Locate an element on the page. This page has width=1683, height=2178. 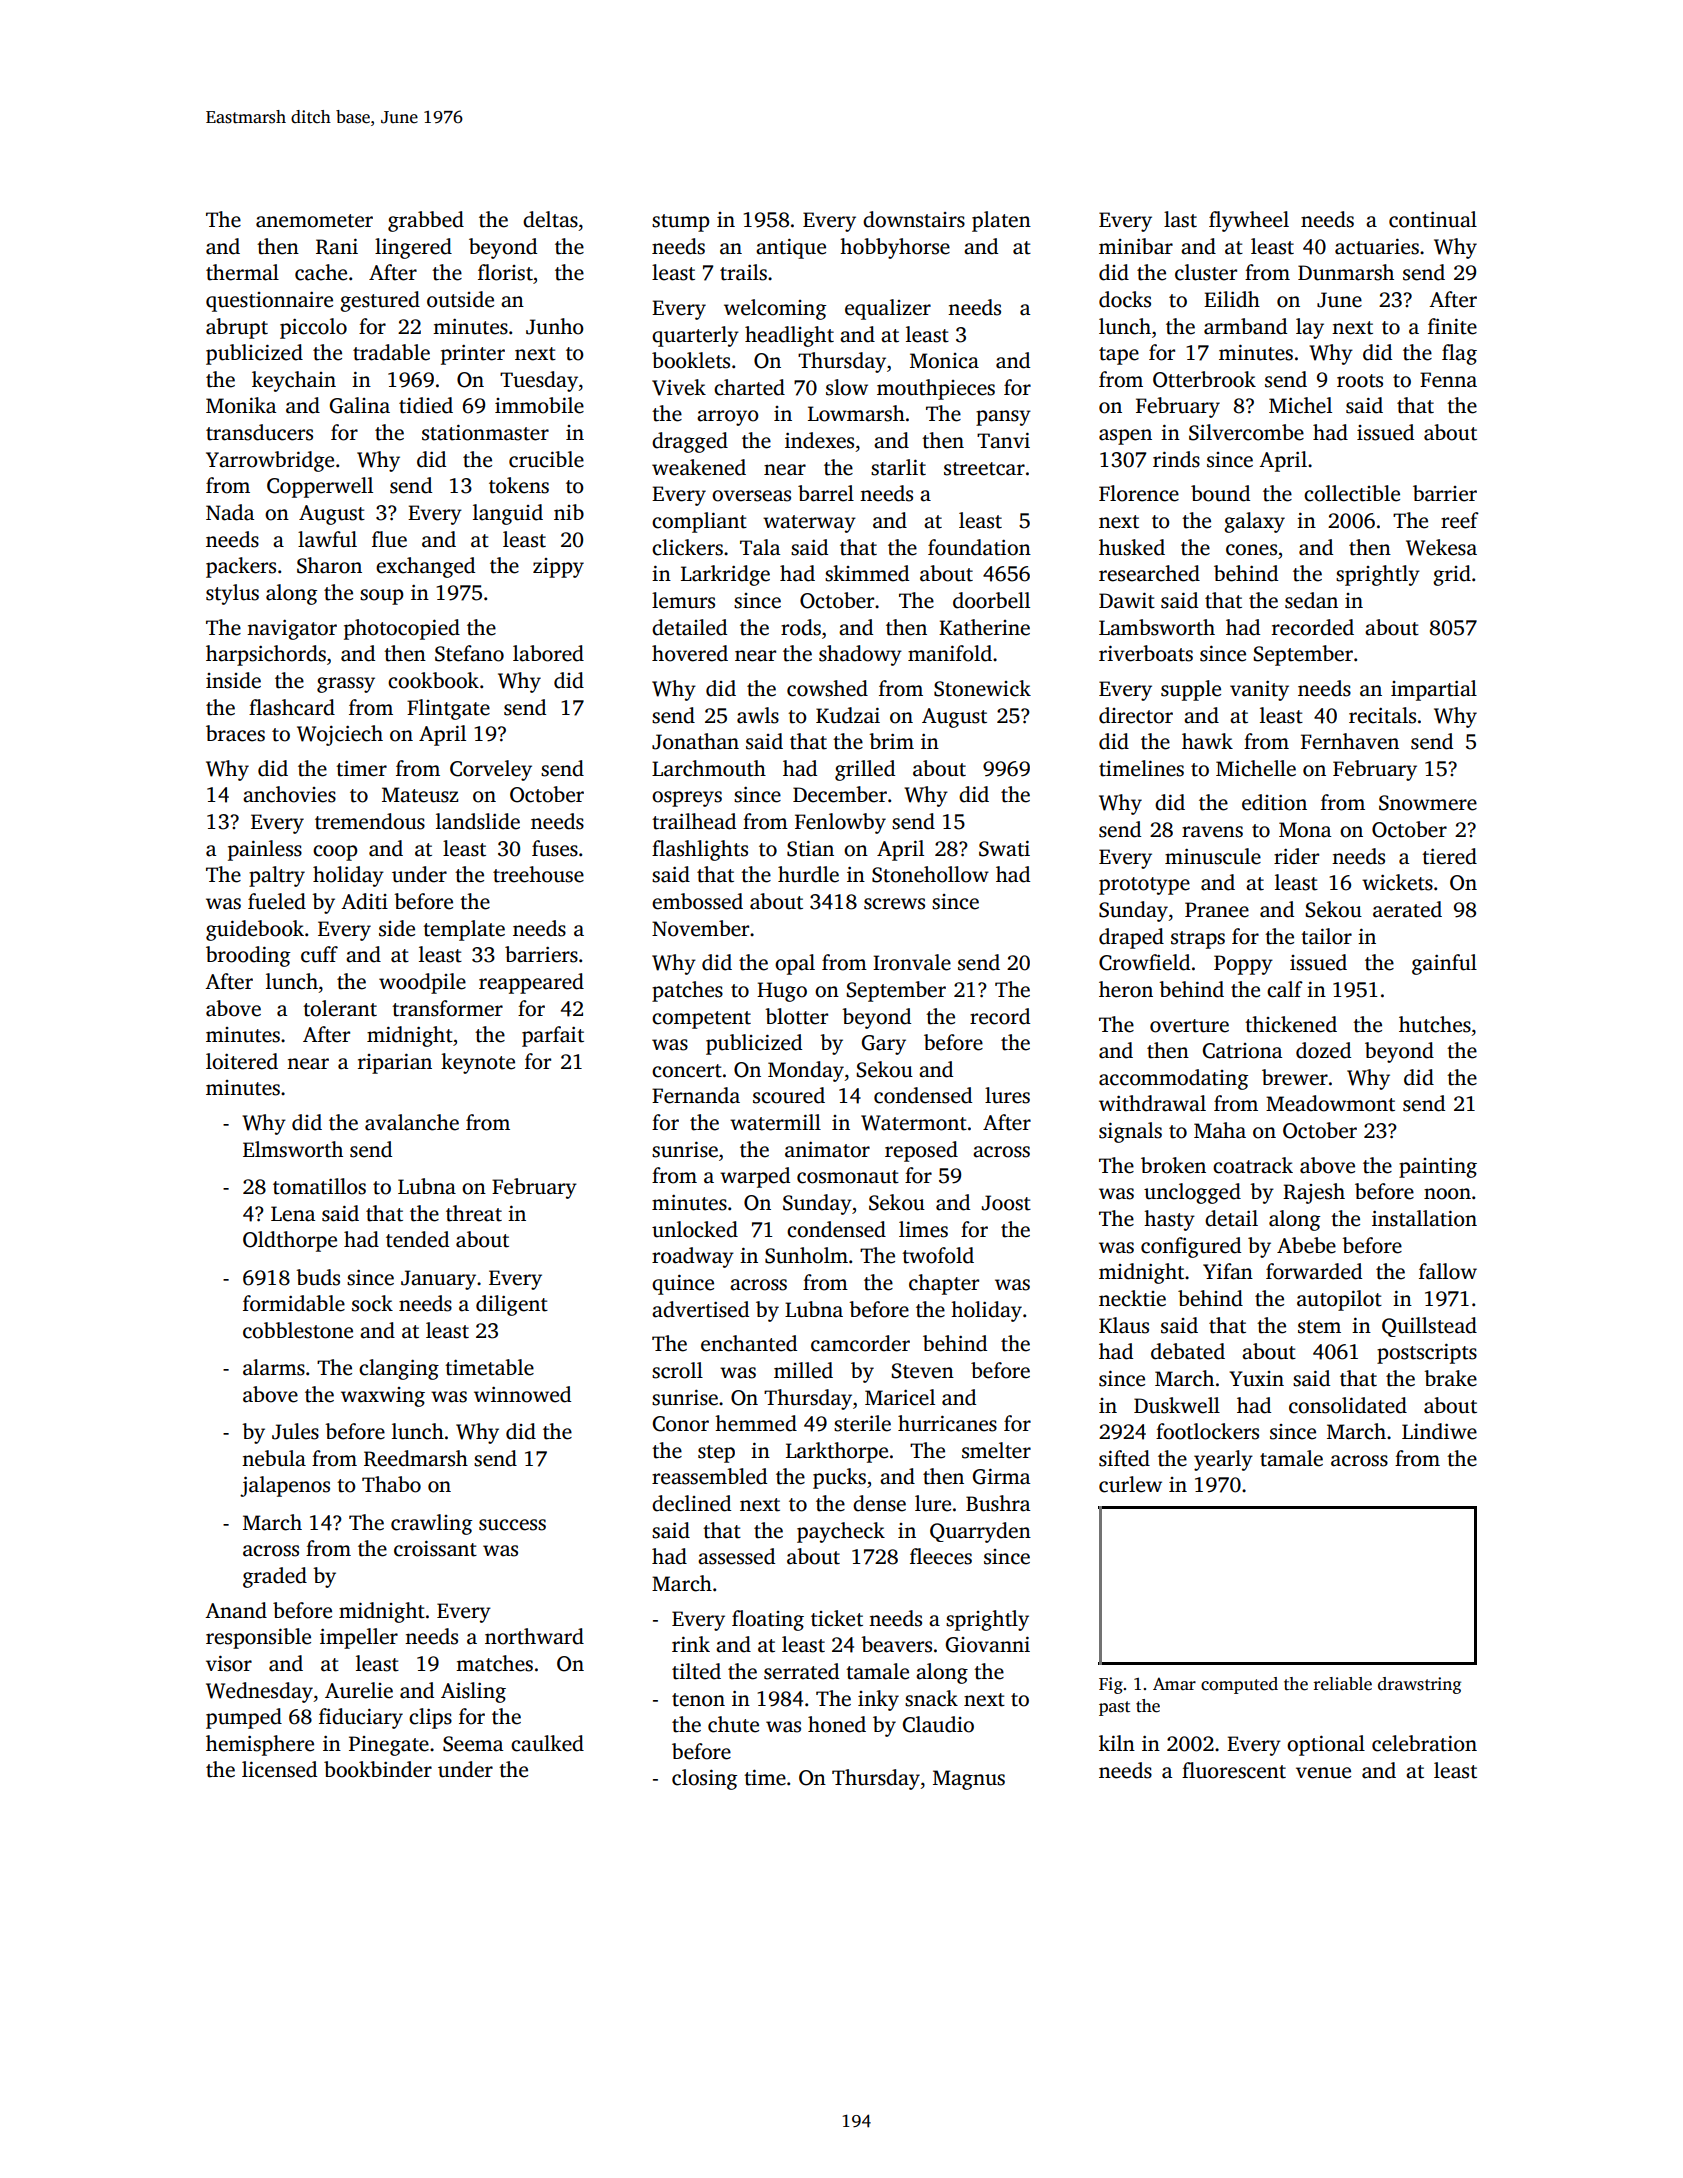
consolidated is located at coordinates (1348, 1405).
